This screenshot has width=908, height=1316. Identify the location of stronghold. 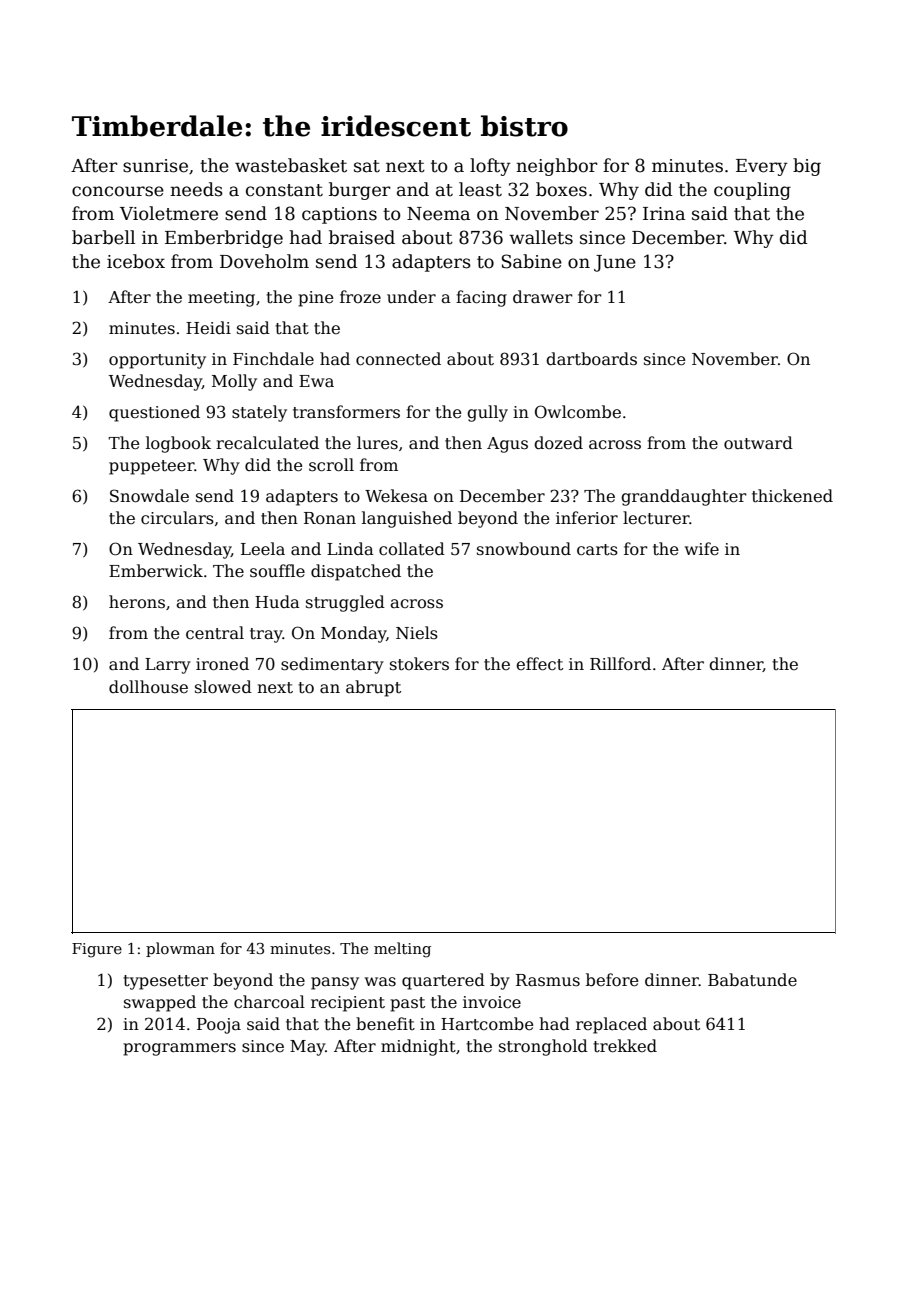
(543, 1047).
